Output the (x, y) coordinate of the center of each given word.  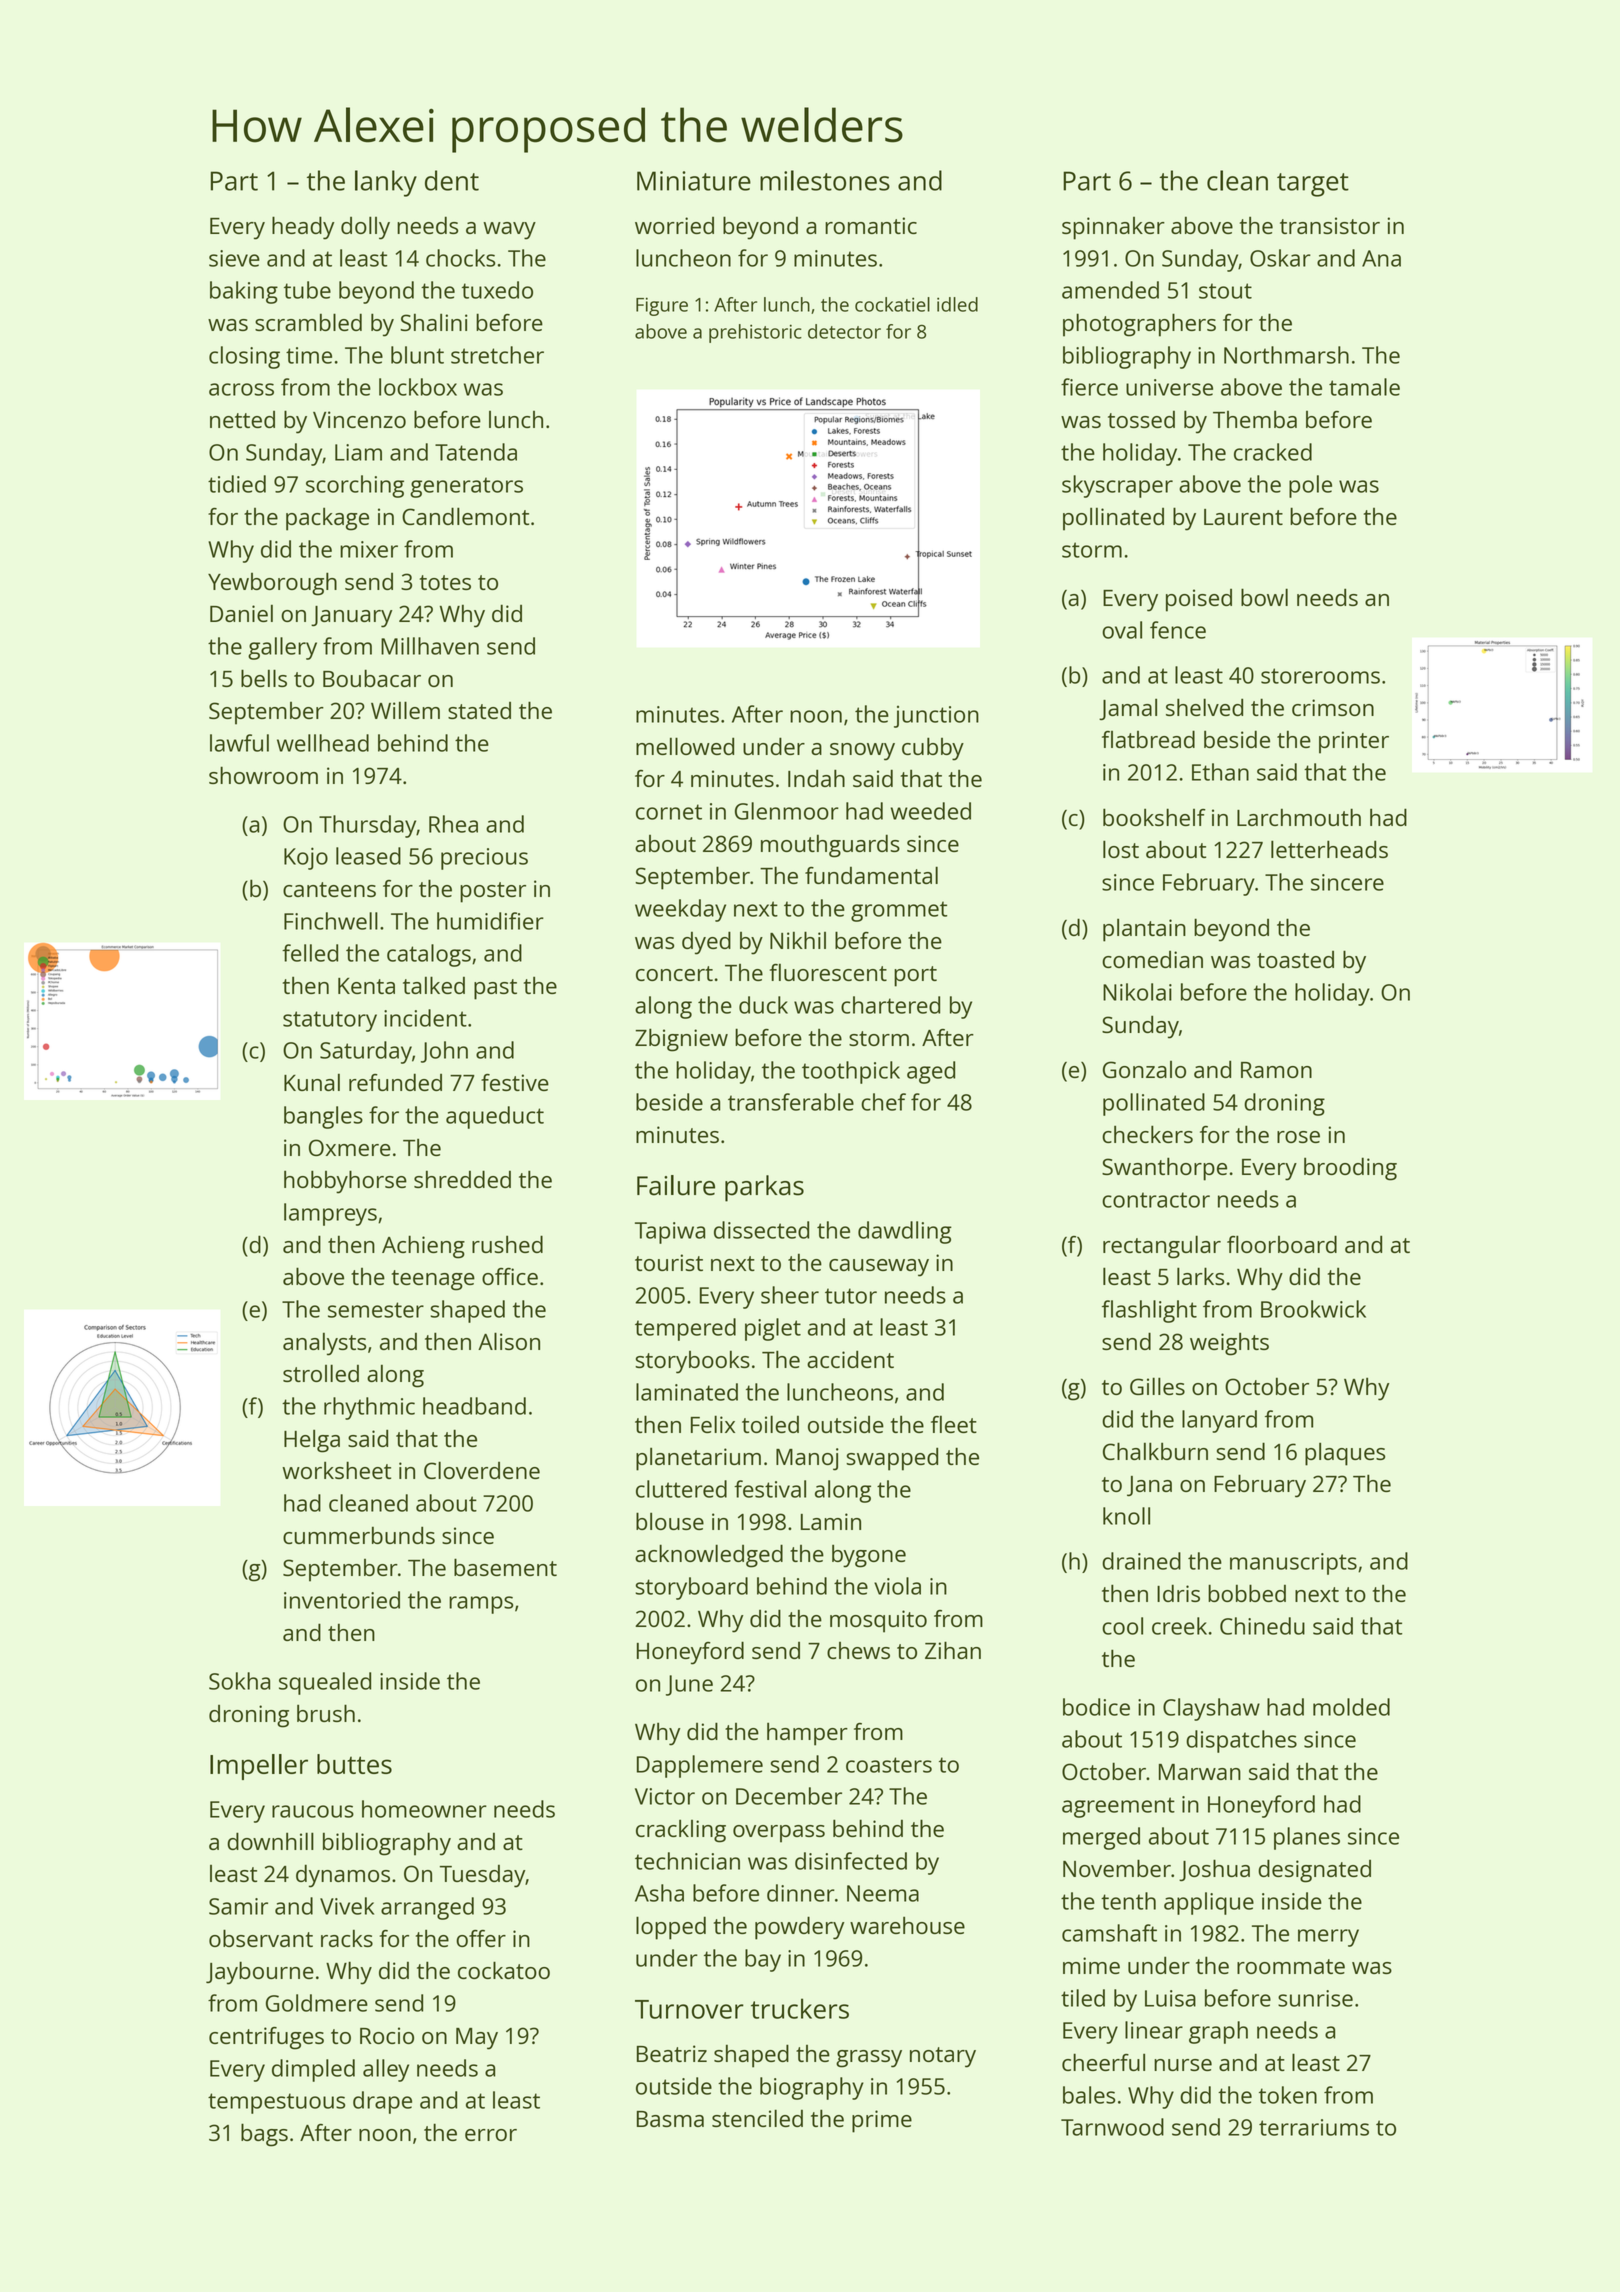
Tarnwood (1112, 2127)
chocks (460, 258)
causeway (879, 1268)
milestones (825, 180)
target (1313, 185)
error (491, 2135)
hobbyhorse (345, 1182)
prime (882, 2121)
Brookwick (1313, 1309)
